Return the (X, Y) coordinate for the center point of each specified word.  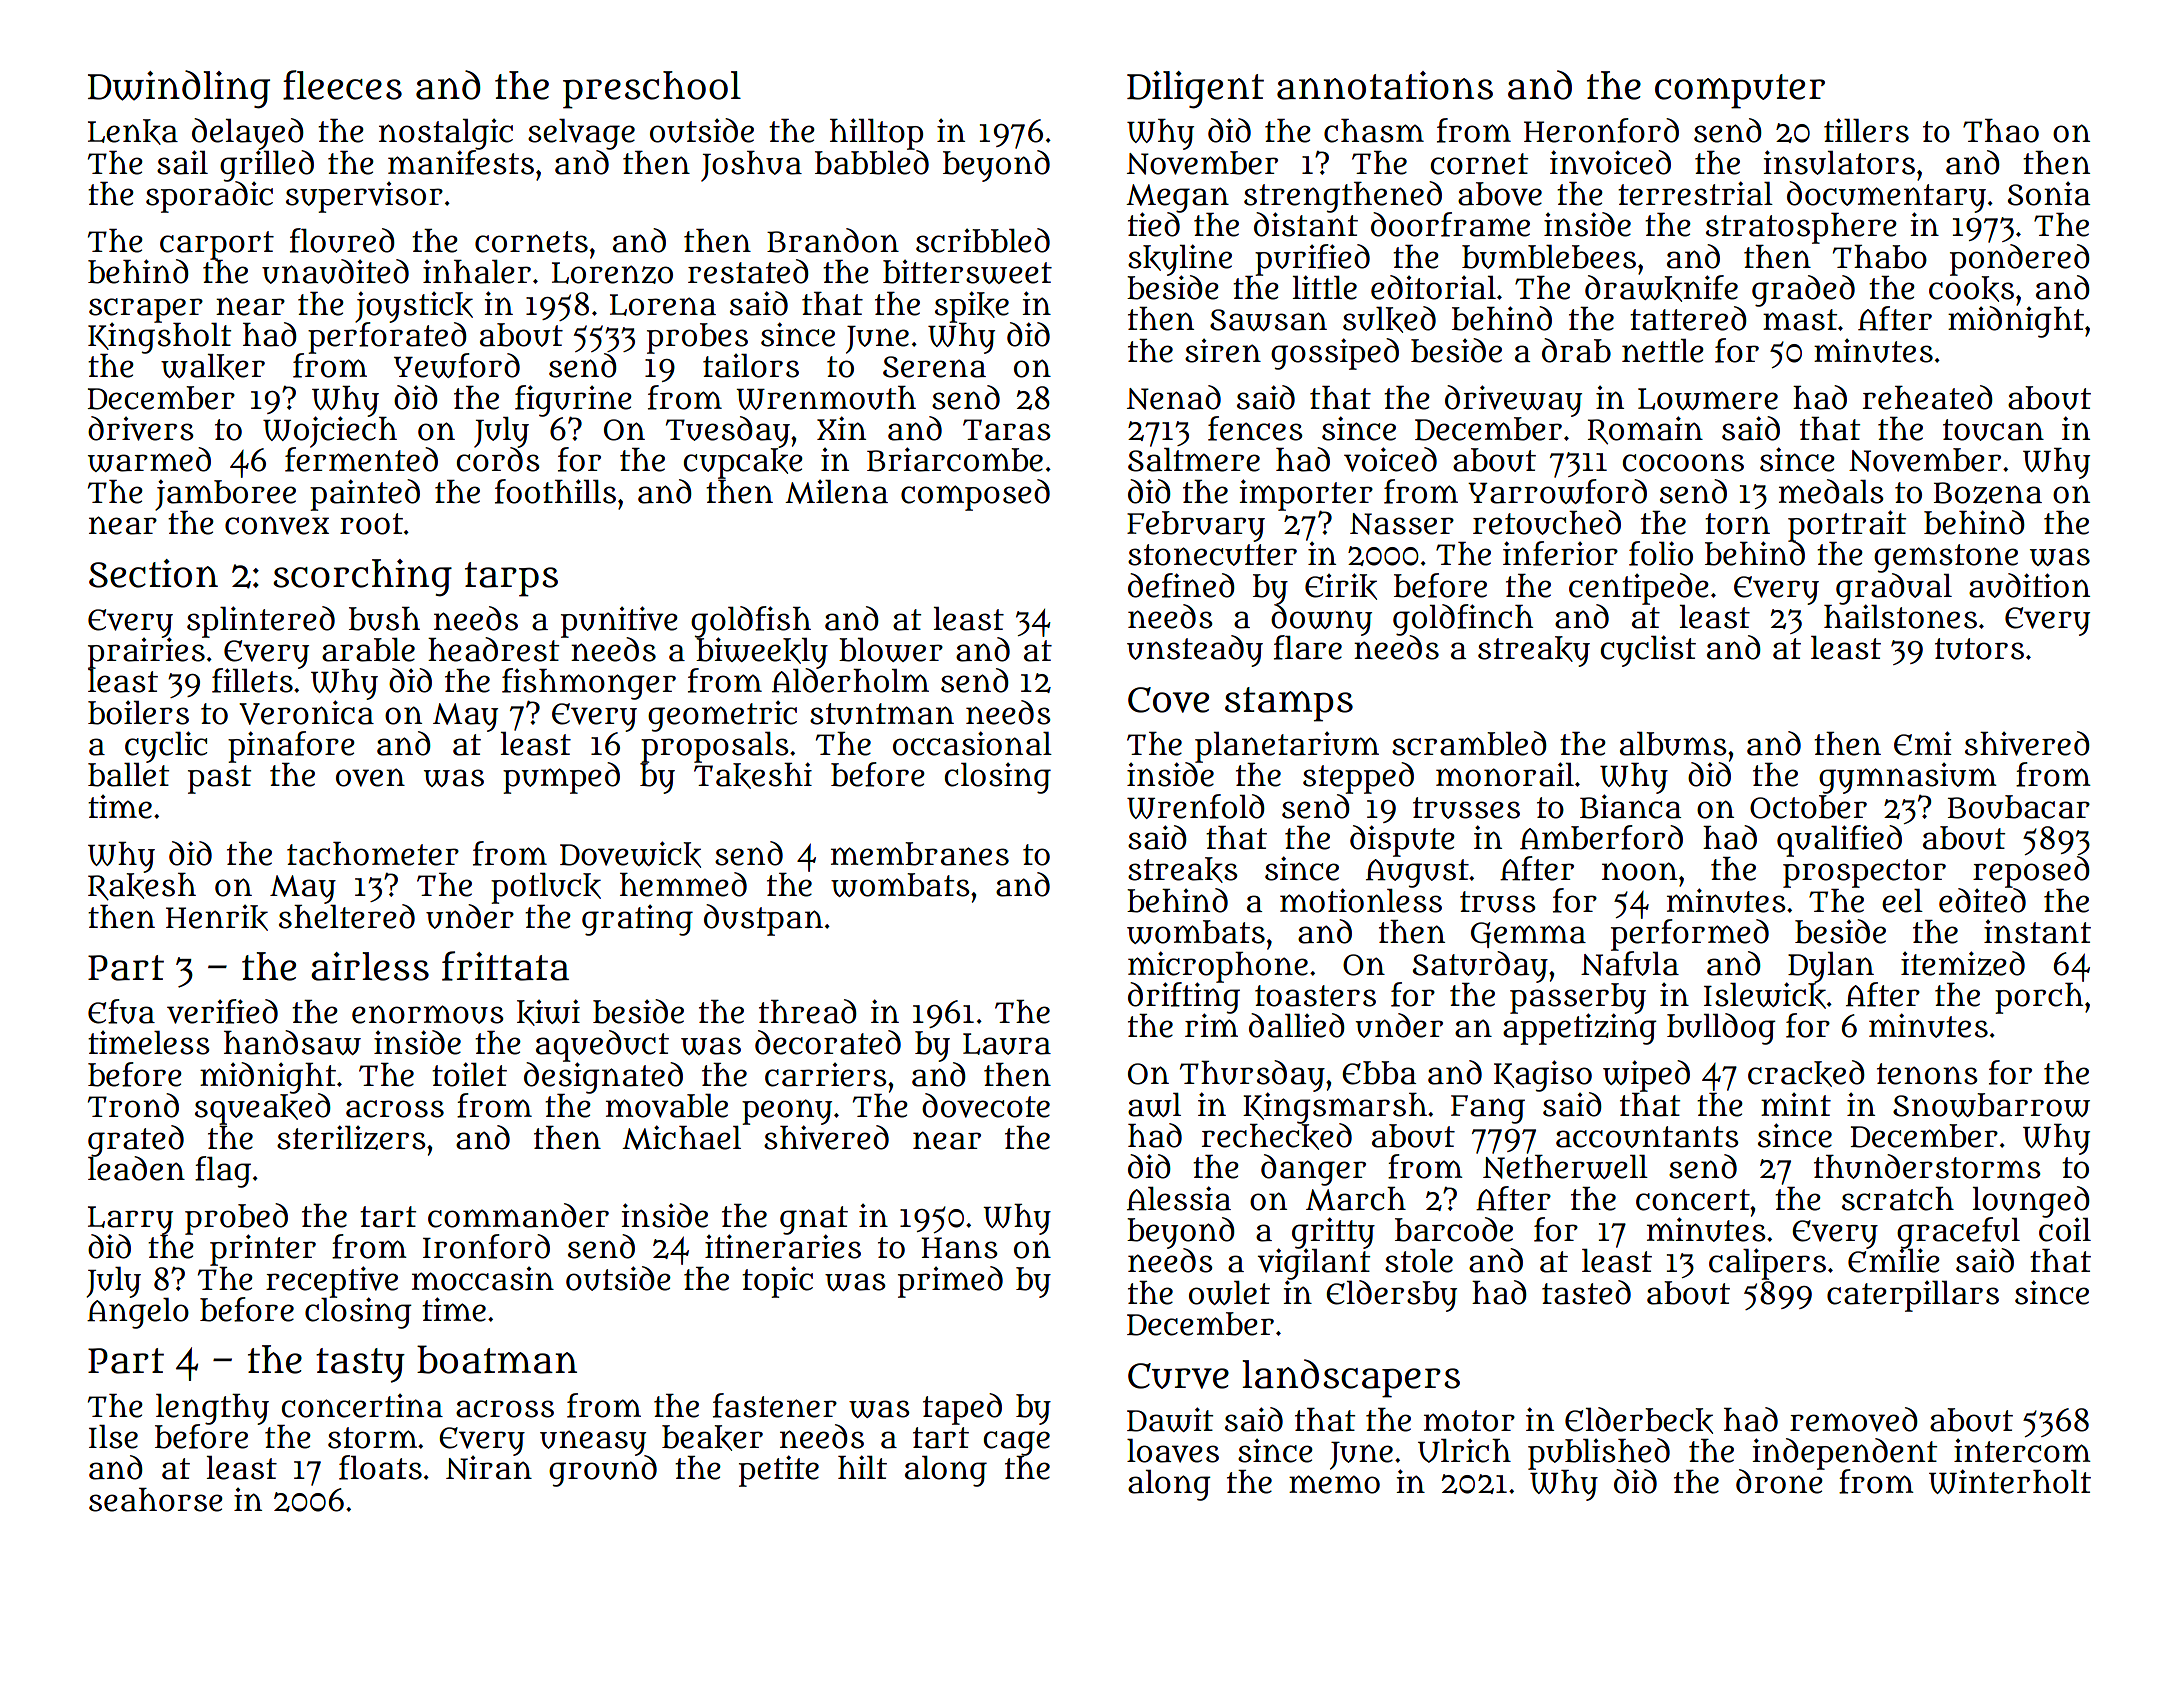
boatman (497, 1359)
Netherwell (1565, 1167)
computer (1740, 91)
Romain (1645, 430)
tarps (511, 579)
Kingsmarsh (1335, 1107)
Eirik (1341, 586)
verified (222, 1011)
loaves (1173, 1451)
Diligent (1195, 90)
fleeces (342, 85)
